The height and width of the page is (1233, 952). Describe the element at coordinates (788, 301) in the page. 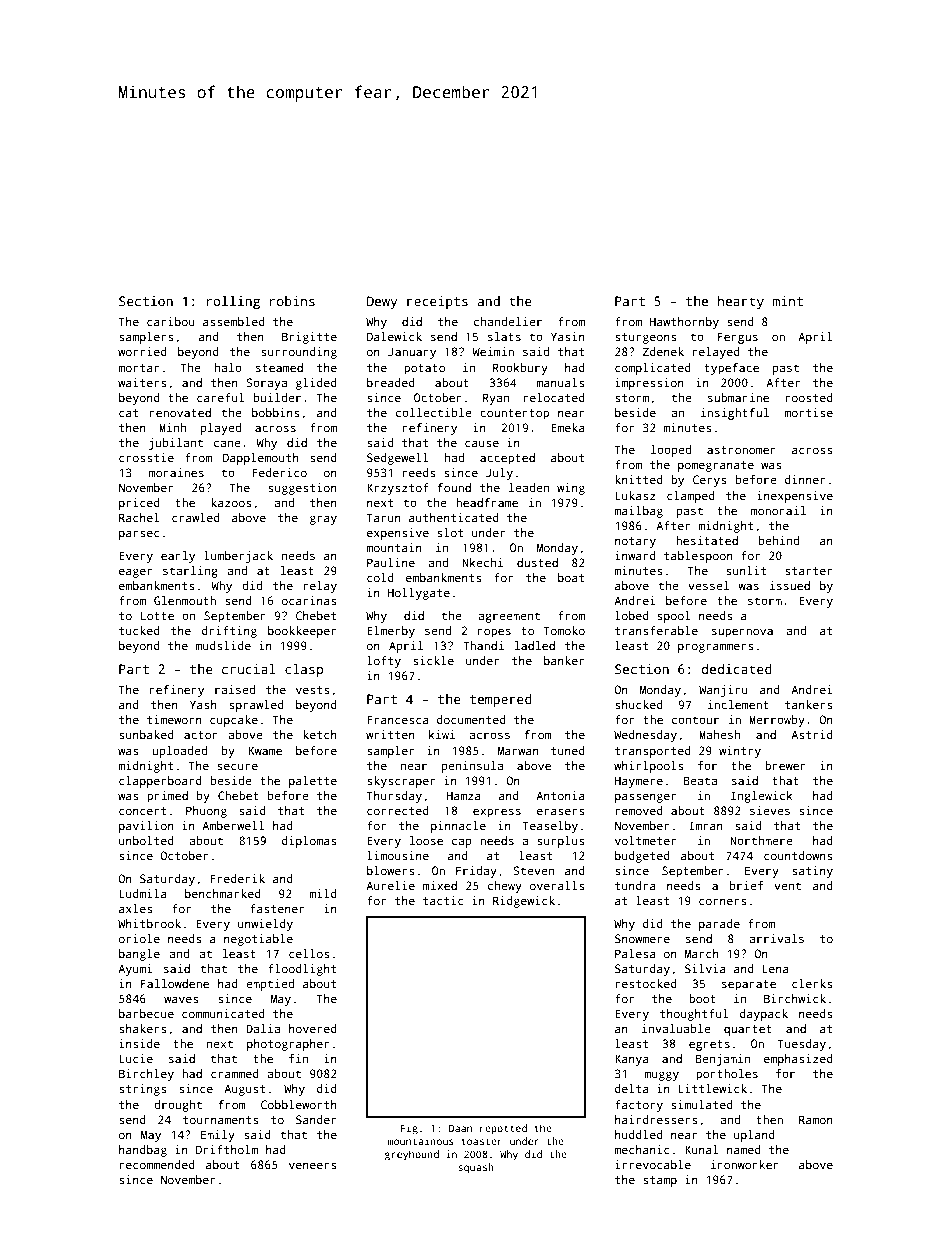

I see `mint` at that location.
